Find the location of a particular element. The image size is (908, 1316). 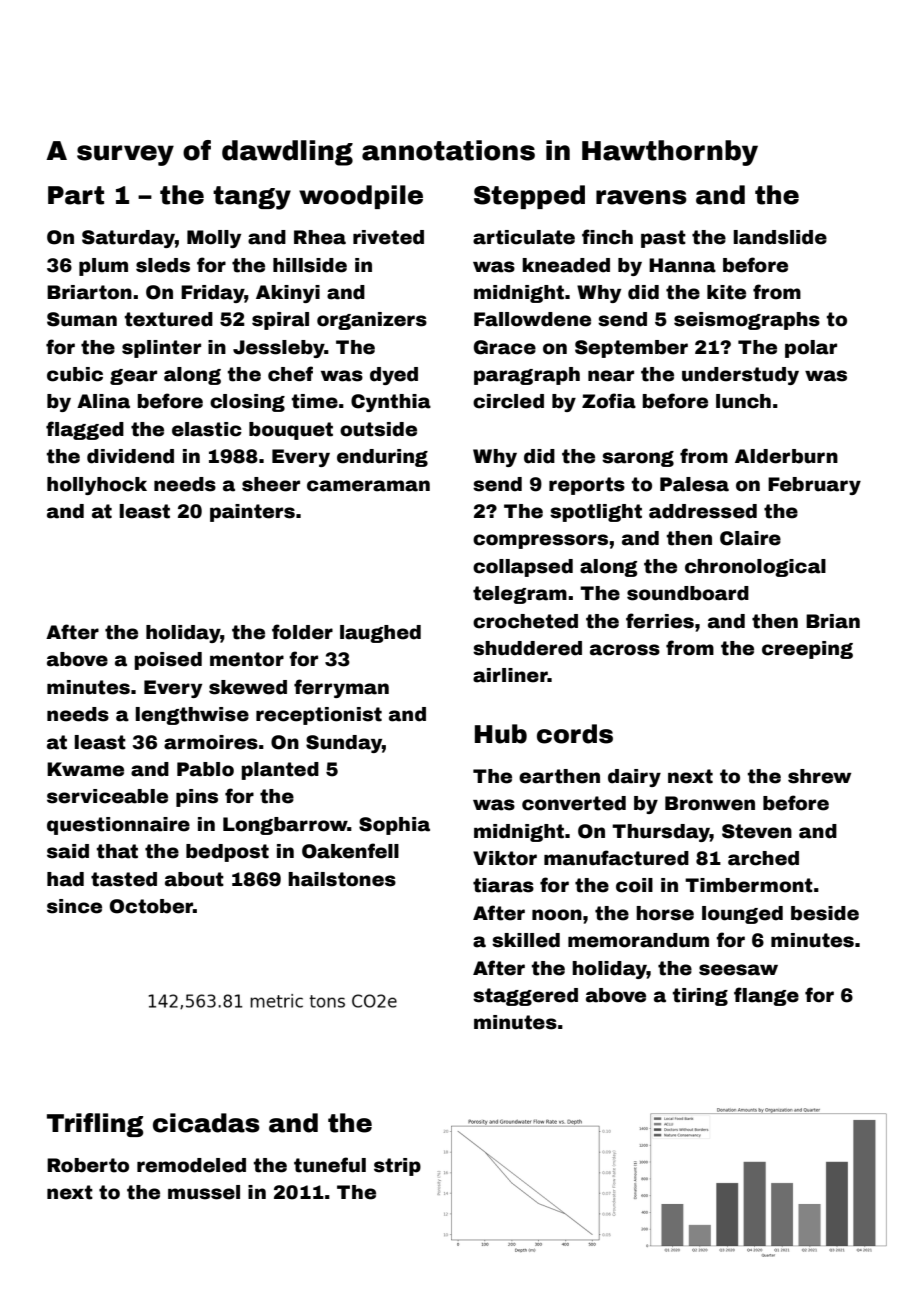

tuneful is located at coordinates (330, 1165).
